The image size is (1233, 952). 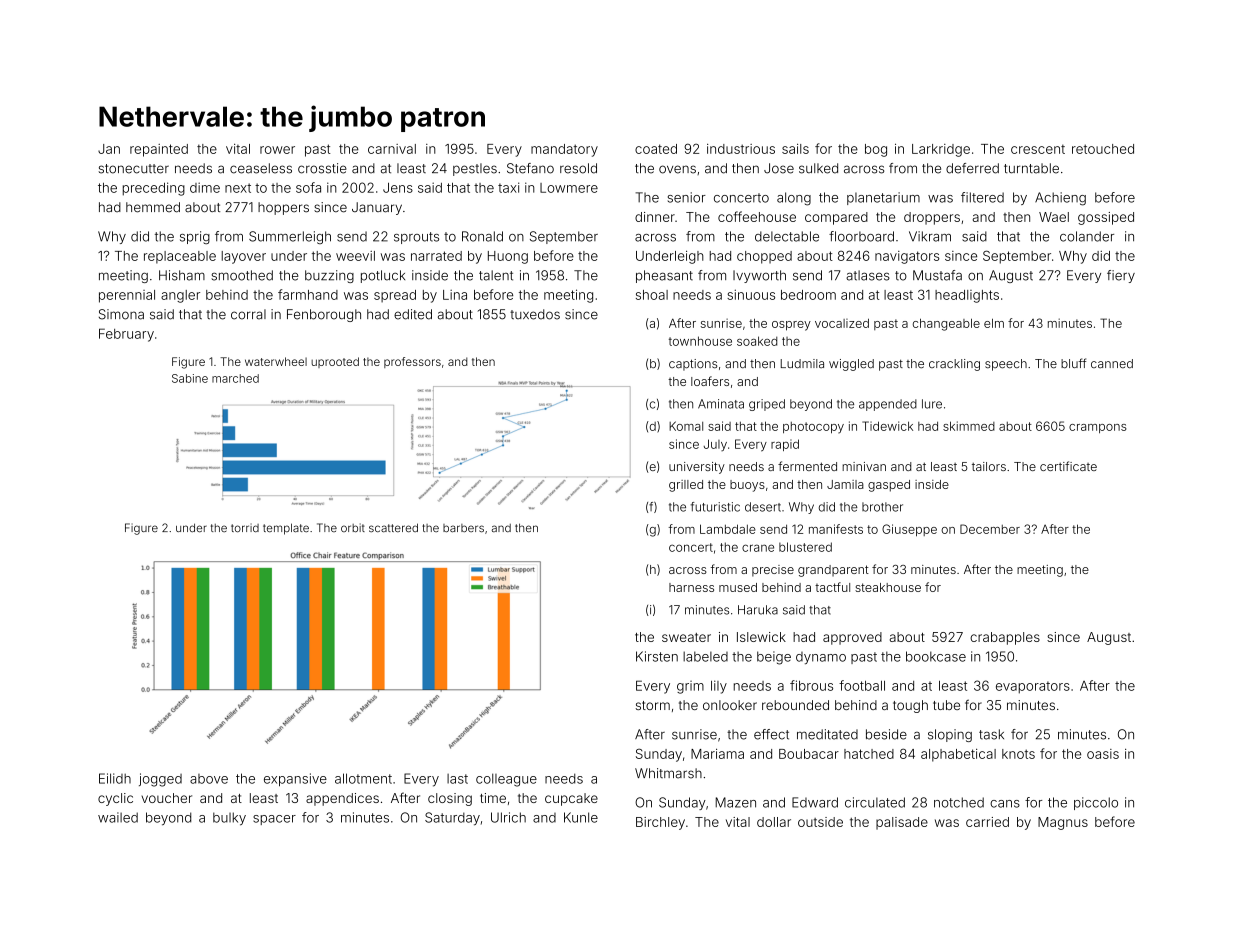 What do you see at coordinates (910, 706) in the screenshot?
I see `tough` at bounding box center [910, 706].
